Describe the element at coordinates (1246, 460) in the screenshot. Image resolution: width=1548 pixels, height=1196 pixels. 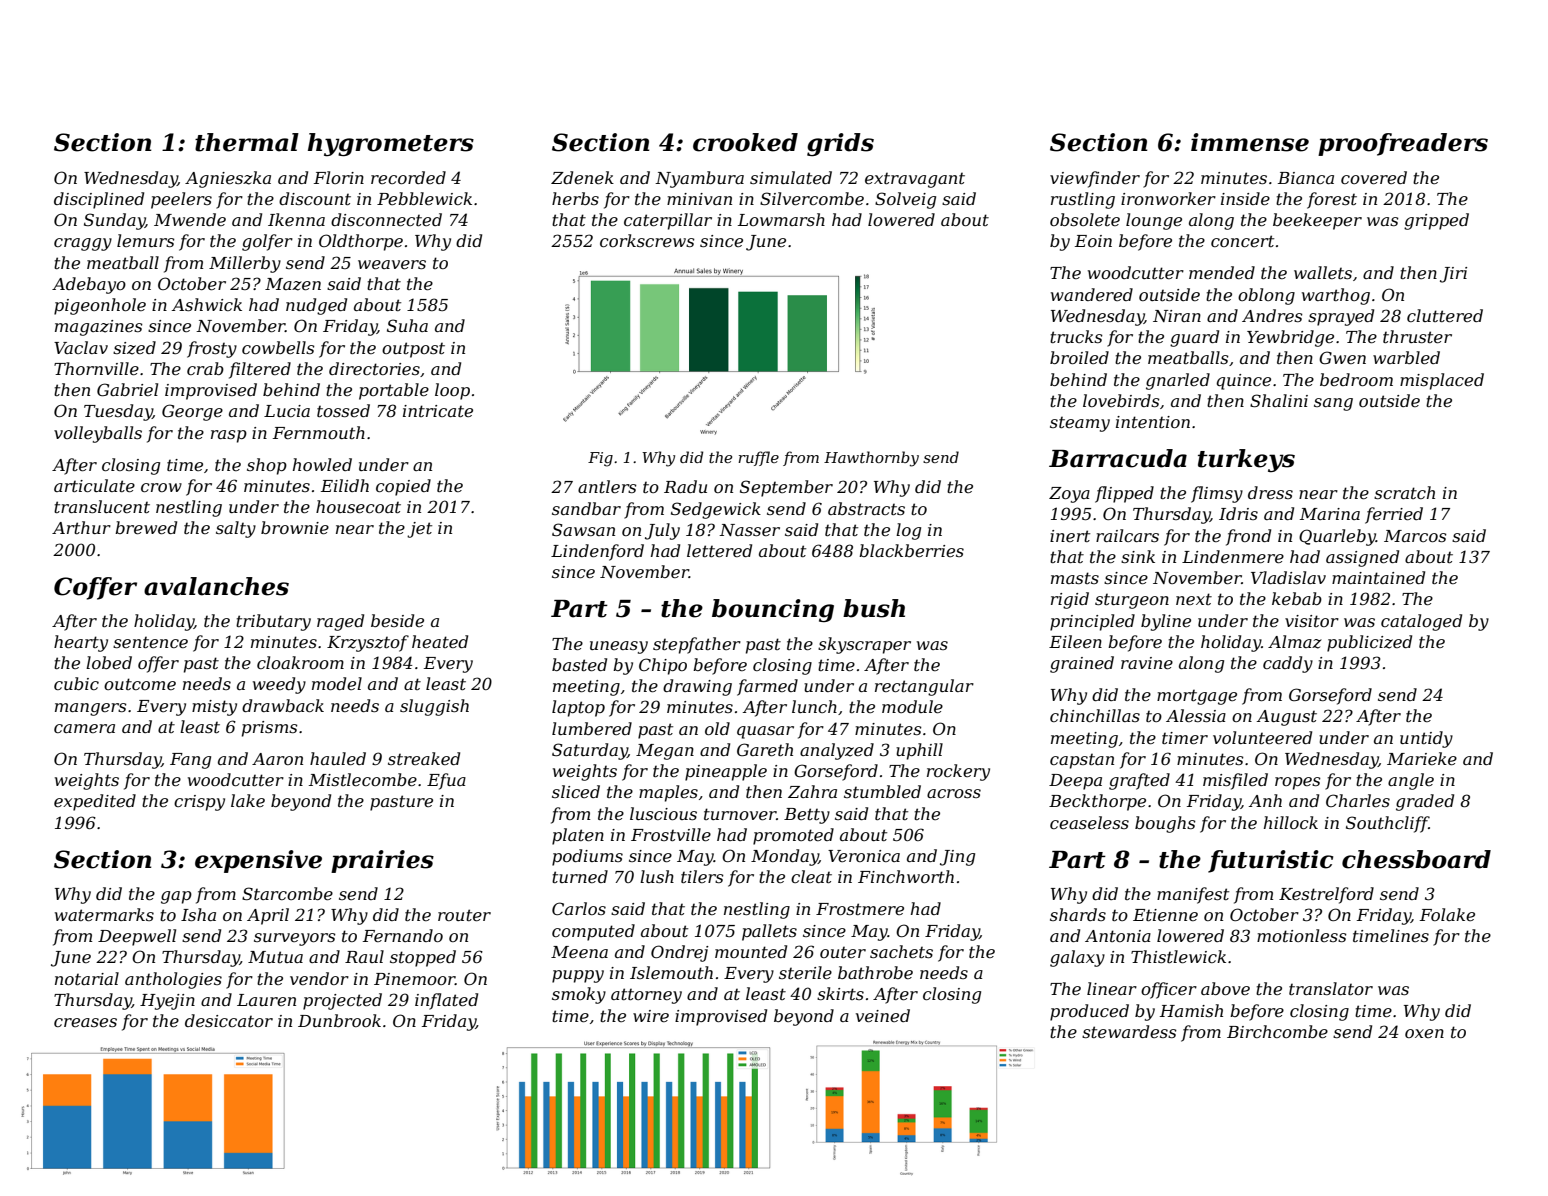
I see `turkeys` at that location.
